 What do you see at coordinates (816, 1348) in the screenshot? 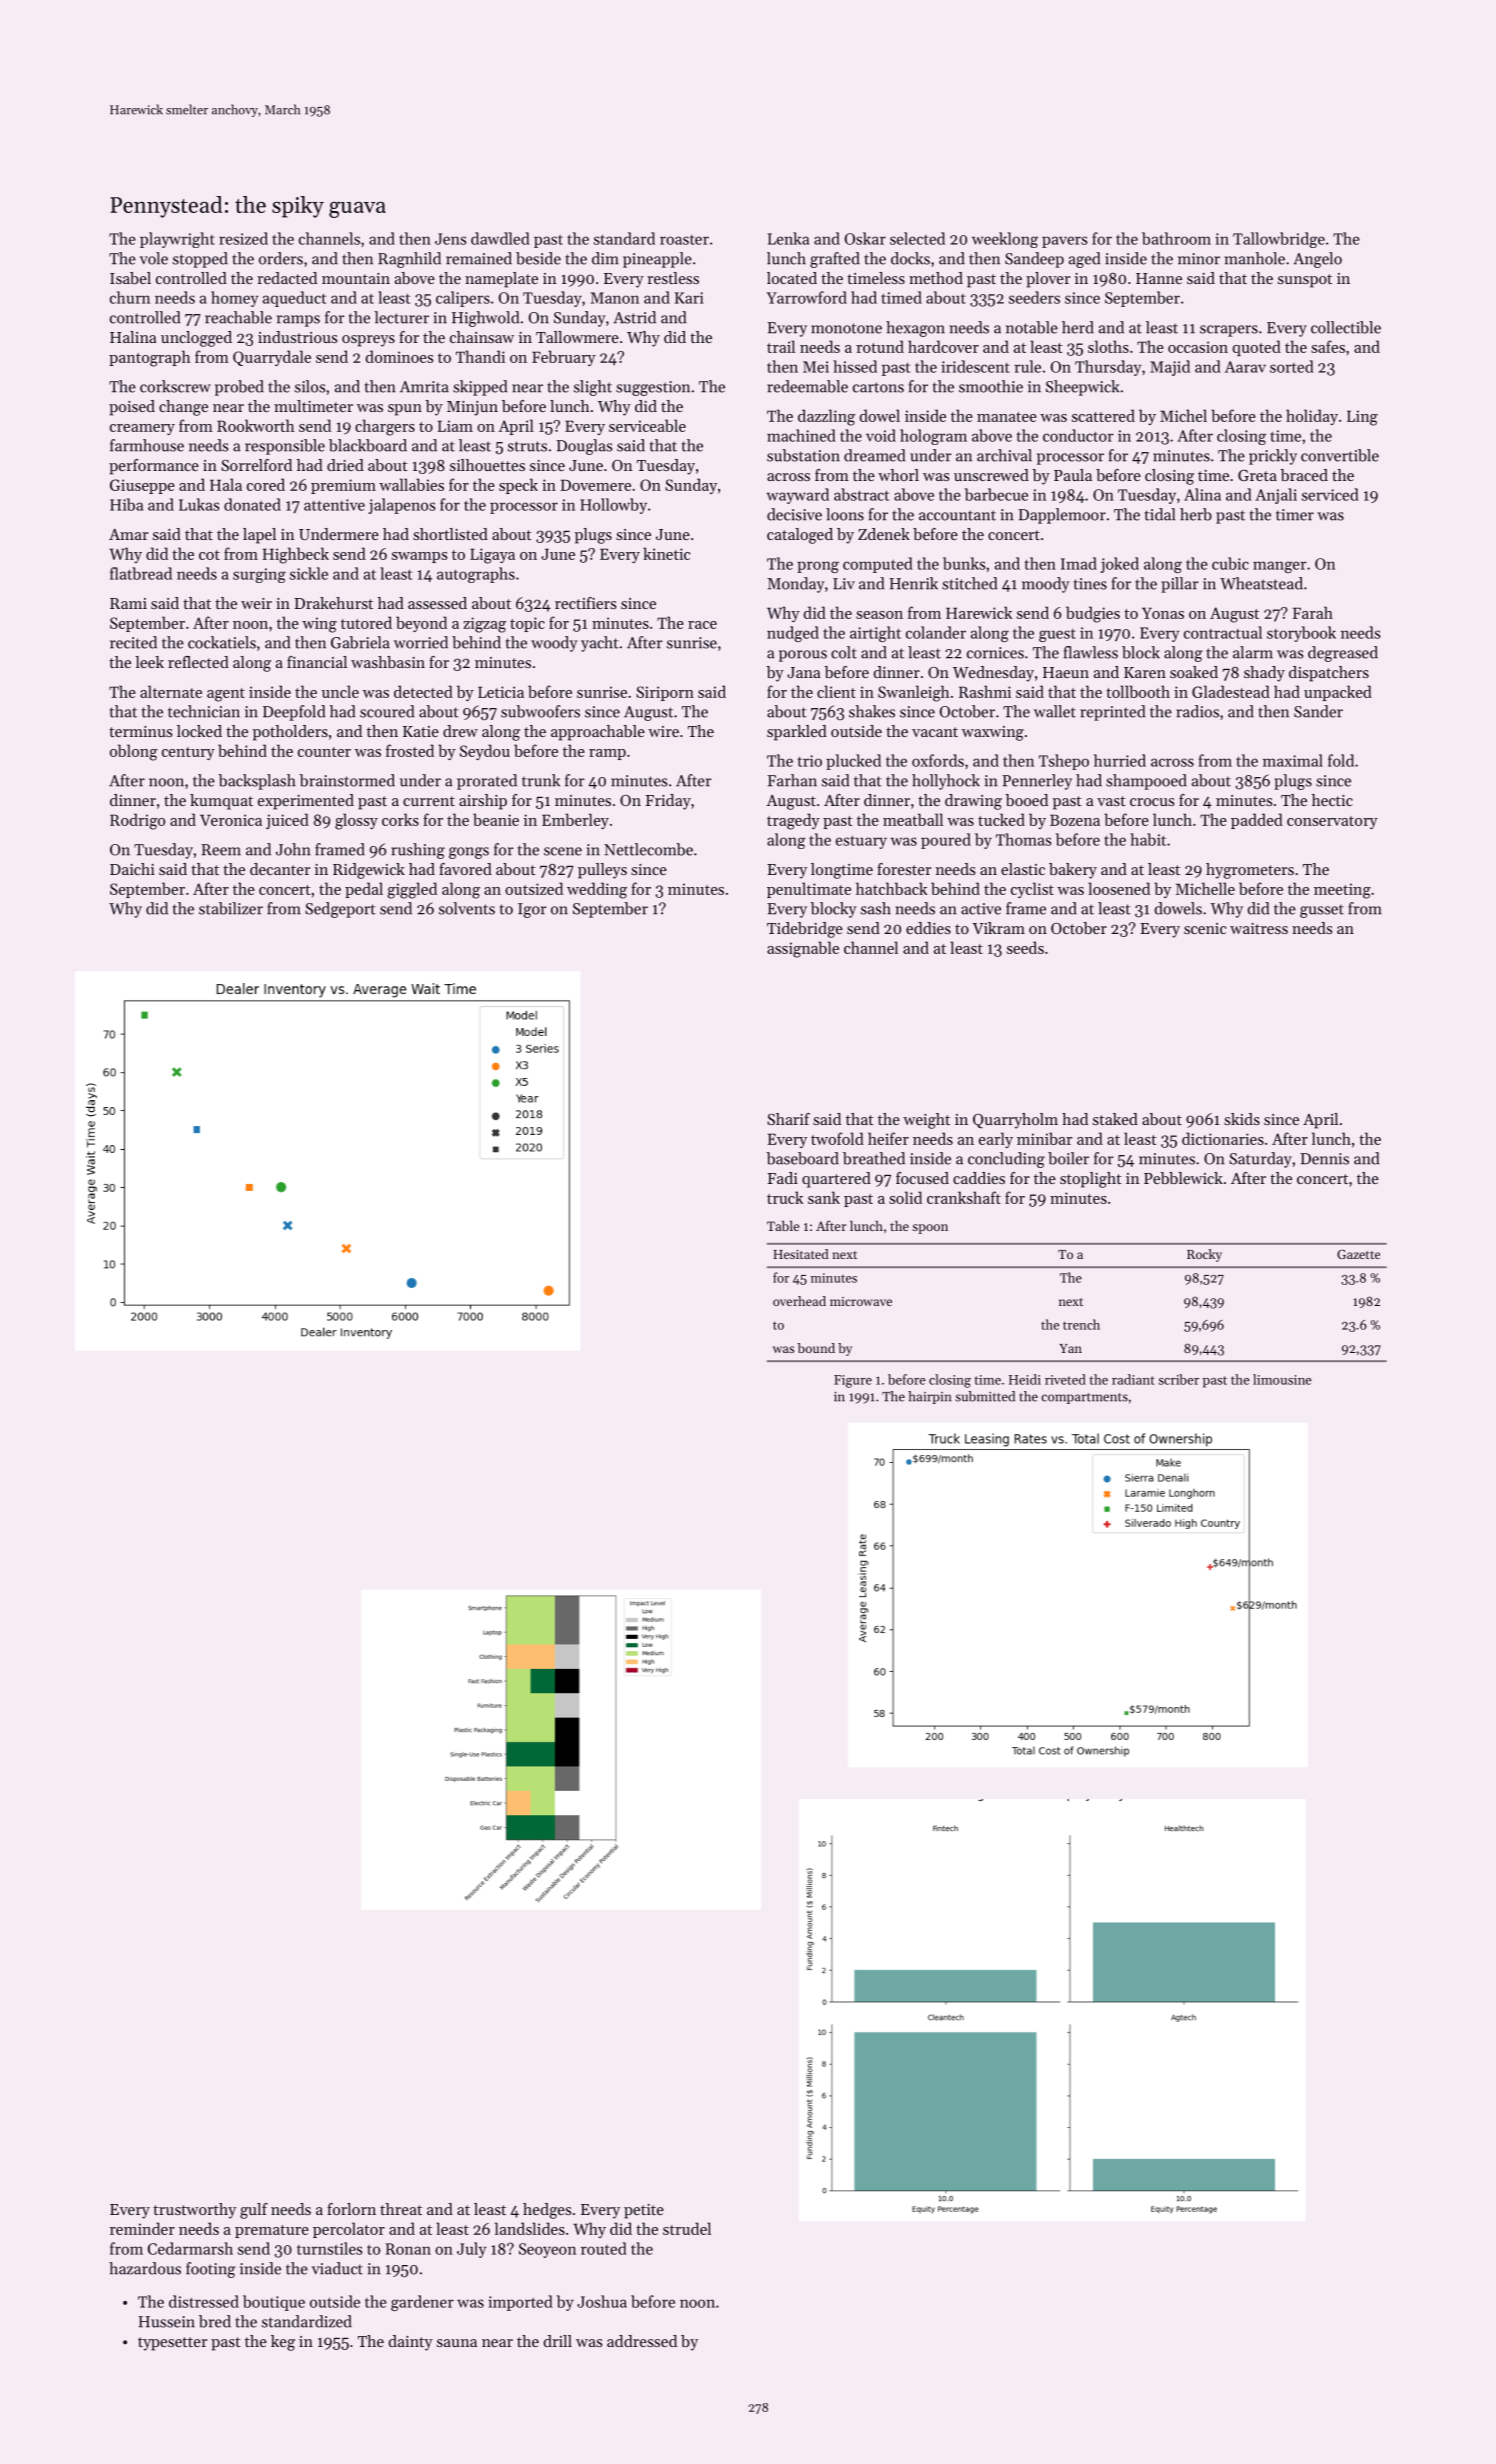
I see `bound` at bounding box center [816, 1348].
